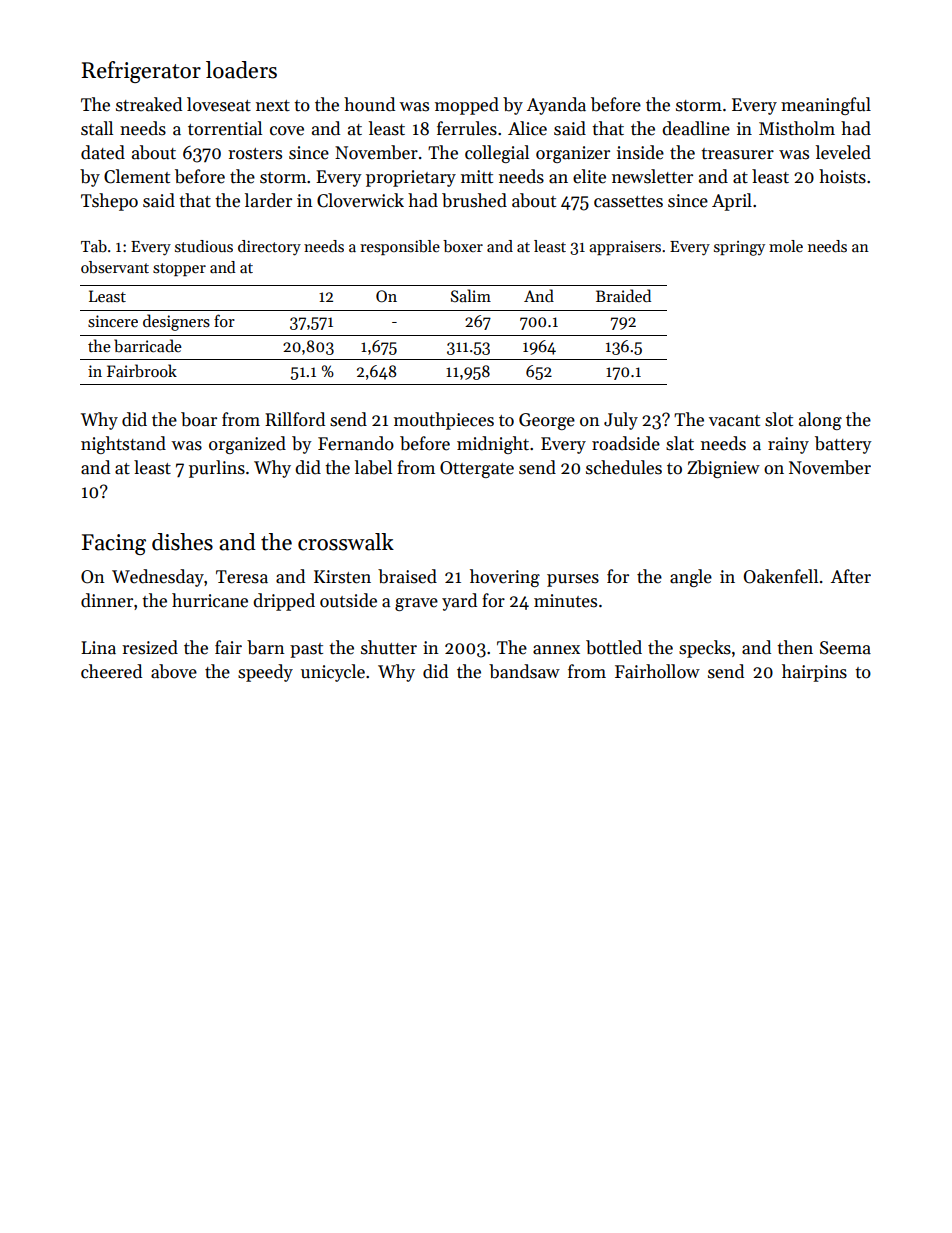  Describe the element at coordinates (348, 600) in the screenshot. I see `outside` at that location.
